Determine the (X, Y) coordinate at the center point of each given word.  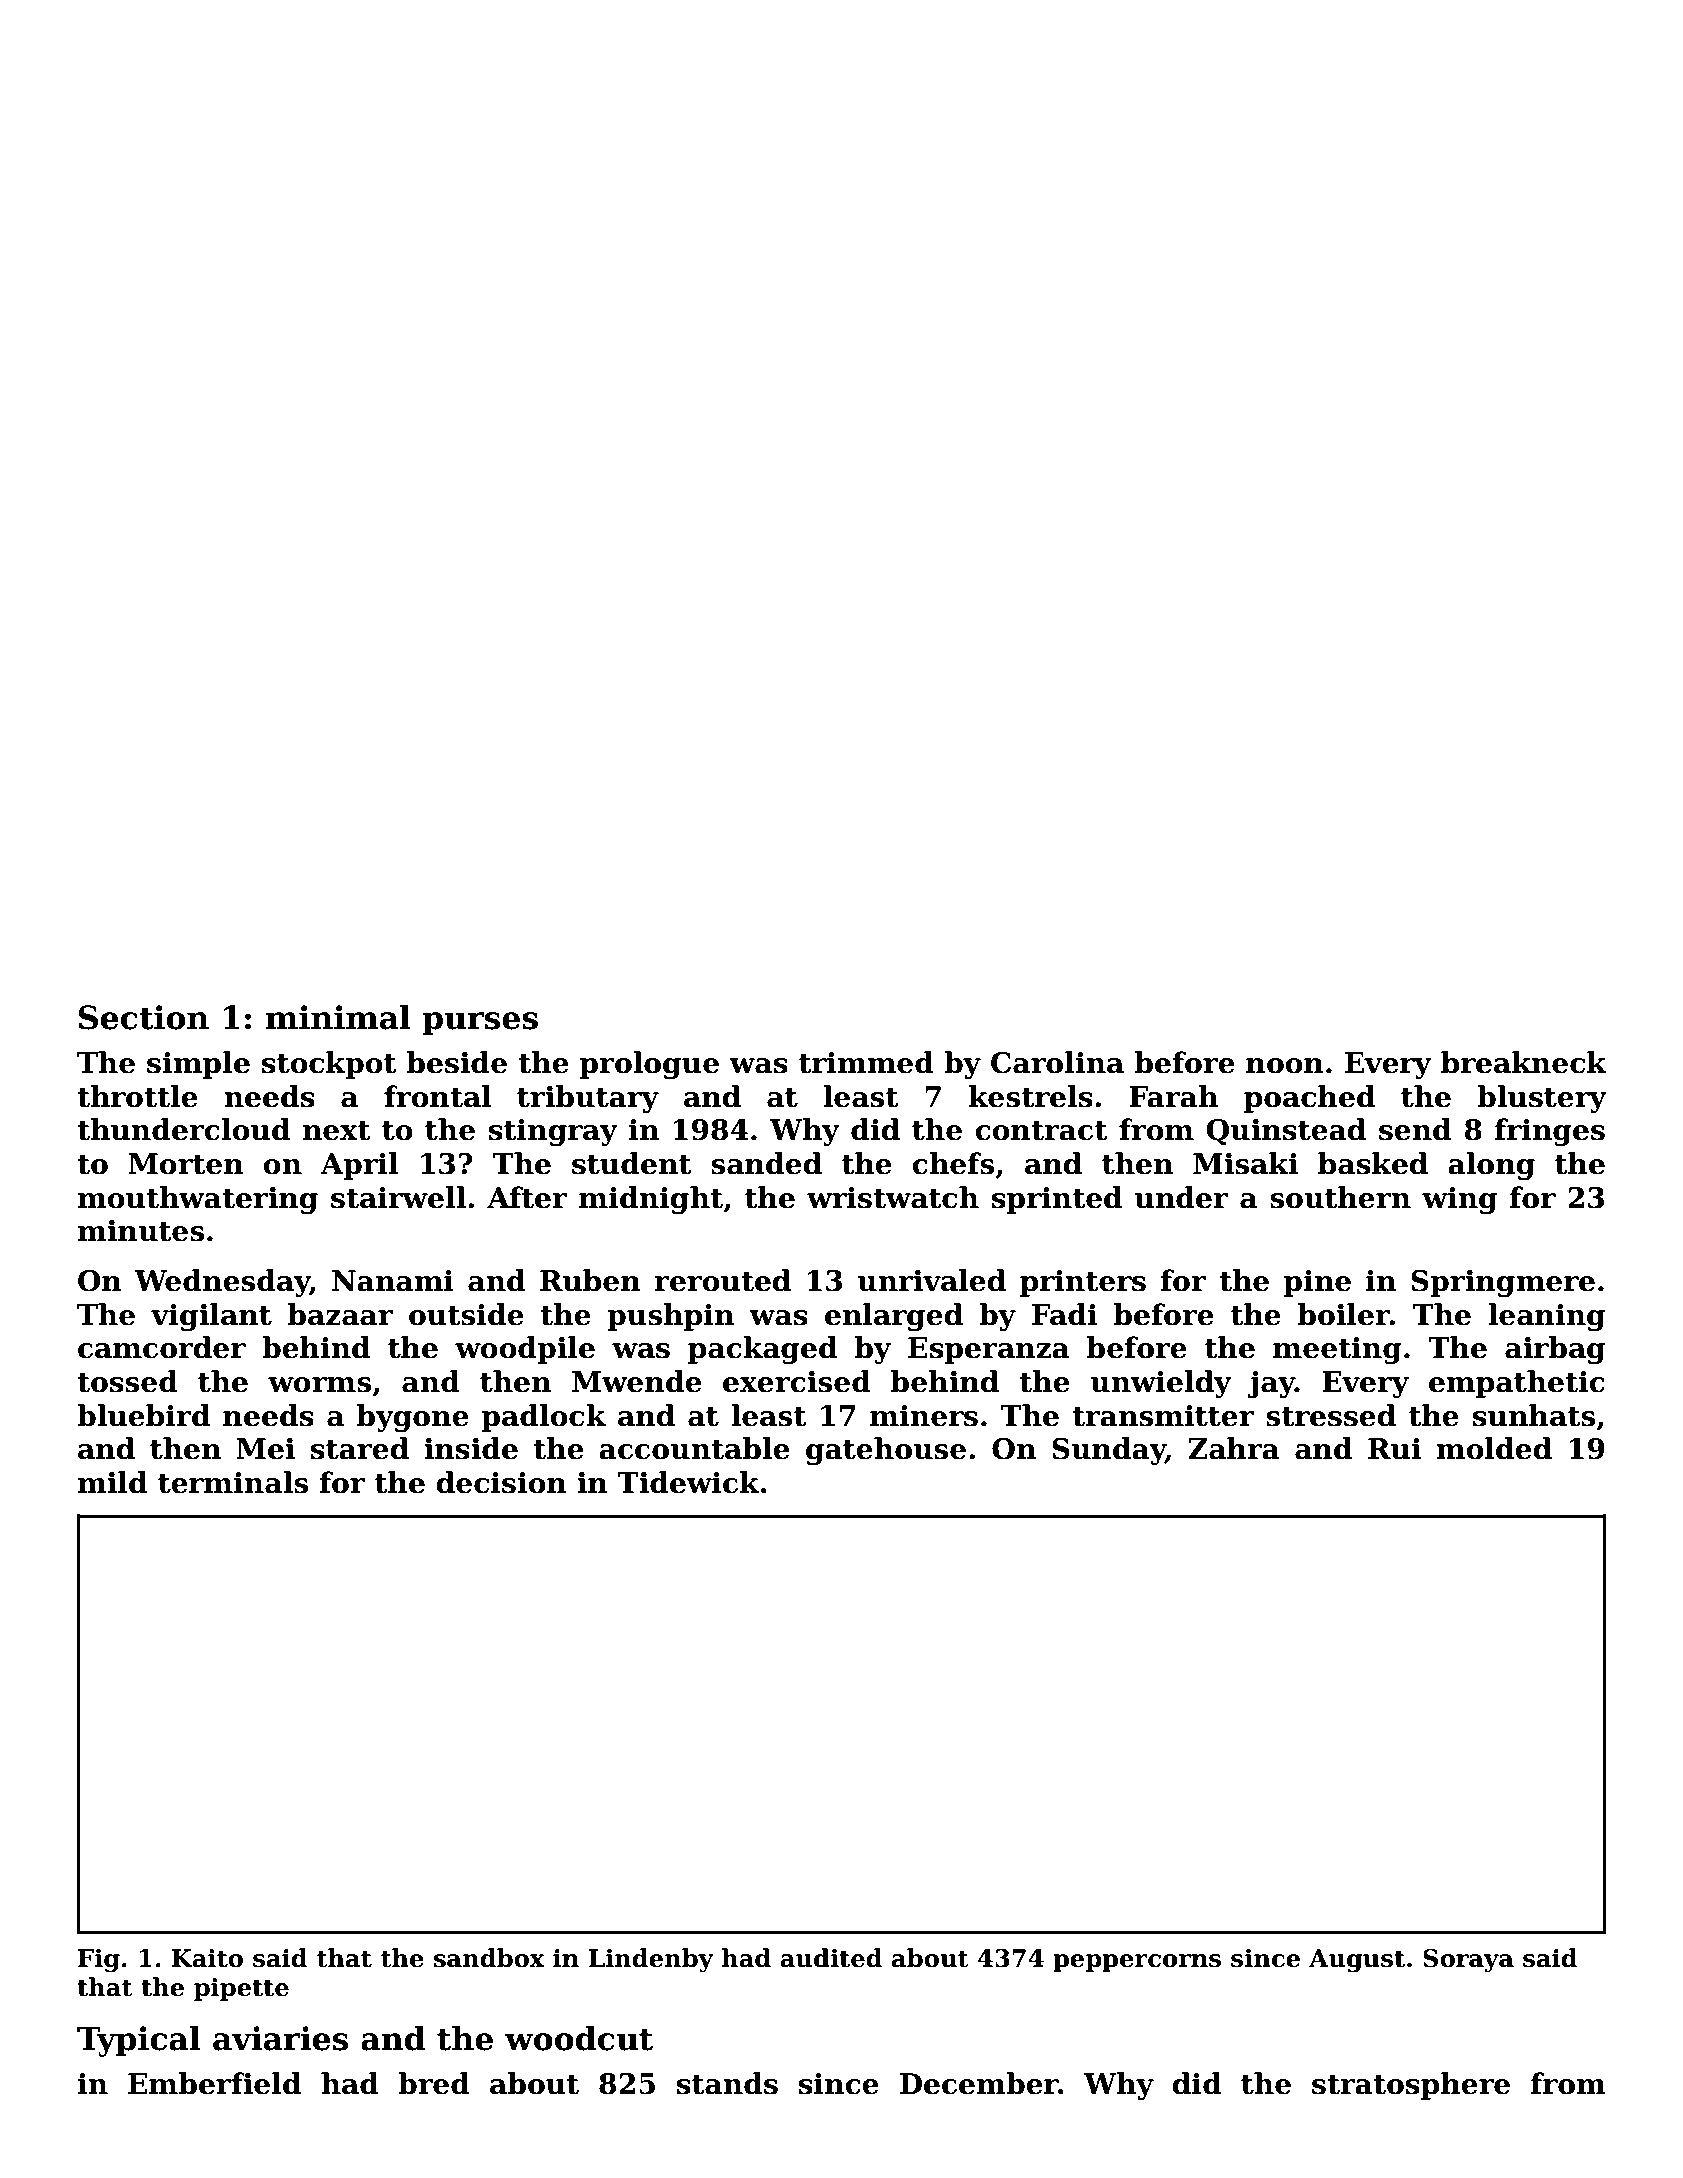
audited (831, 1958)
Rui (1394, 1449)
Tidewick (688, 1482)
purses (480, 1024)
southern (1340, 1197)
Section (144, 1017)
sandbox (489, 1958)
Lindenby (651, 1960)
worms (319, 1385)
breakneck (1524, 1062)
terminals (233, 1482)
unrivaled (931, 1280)
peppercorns (1137, 1963)
